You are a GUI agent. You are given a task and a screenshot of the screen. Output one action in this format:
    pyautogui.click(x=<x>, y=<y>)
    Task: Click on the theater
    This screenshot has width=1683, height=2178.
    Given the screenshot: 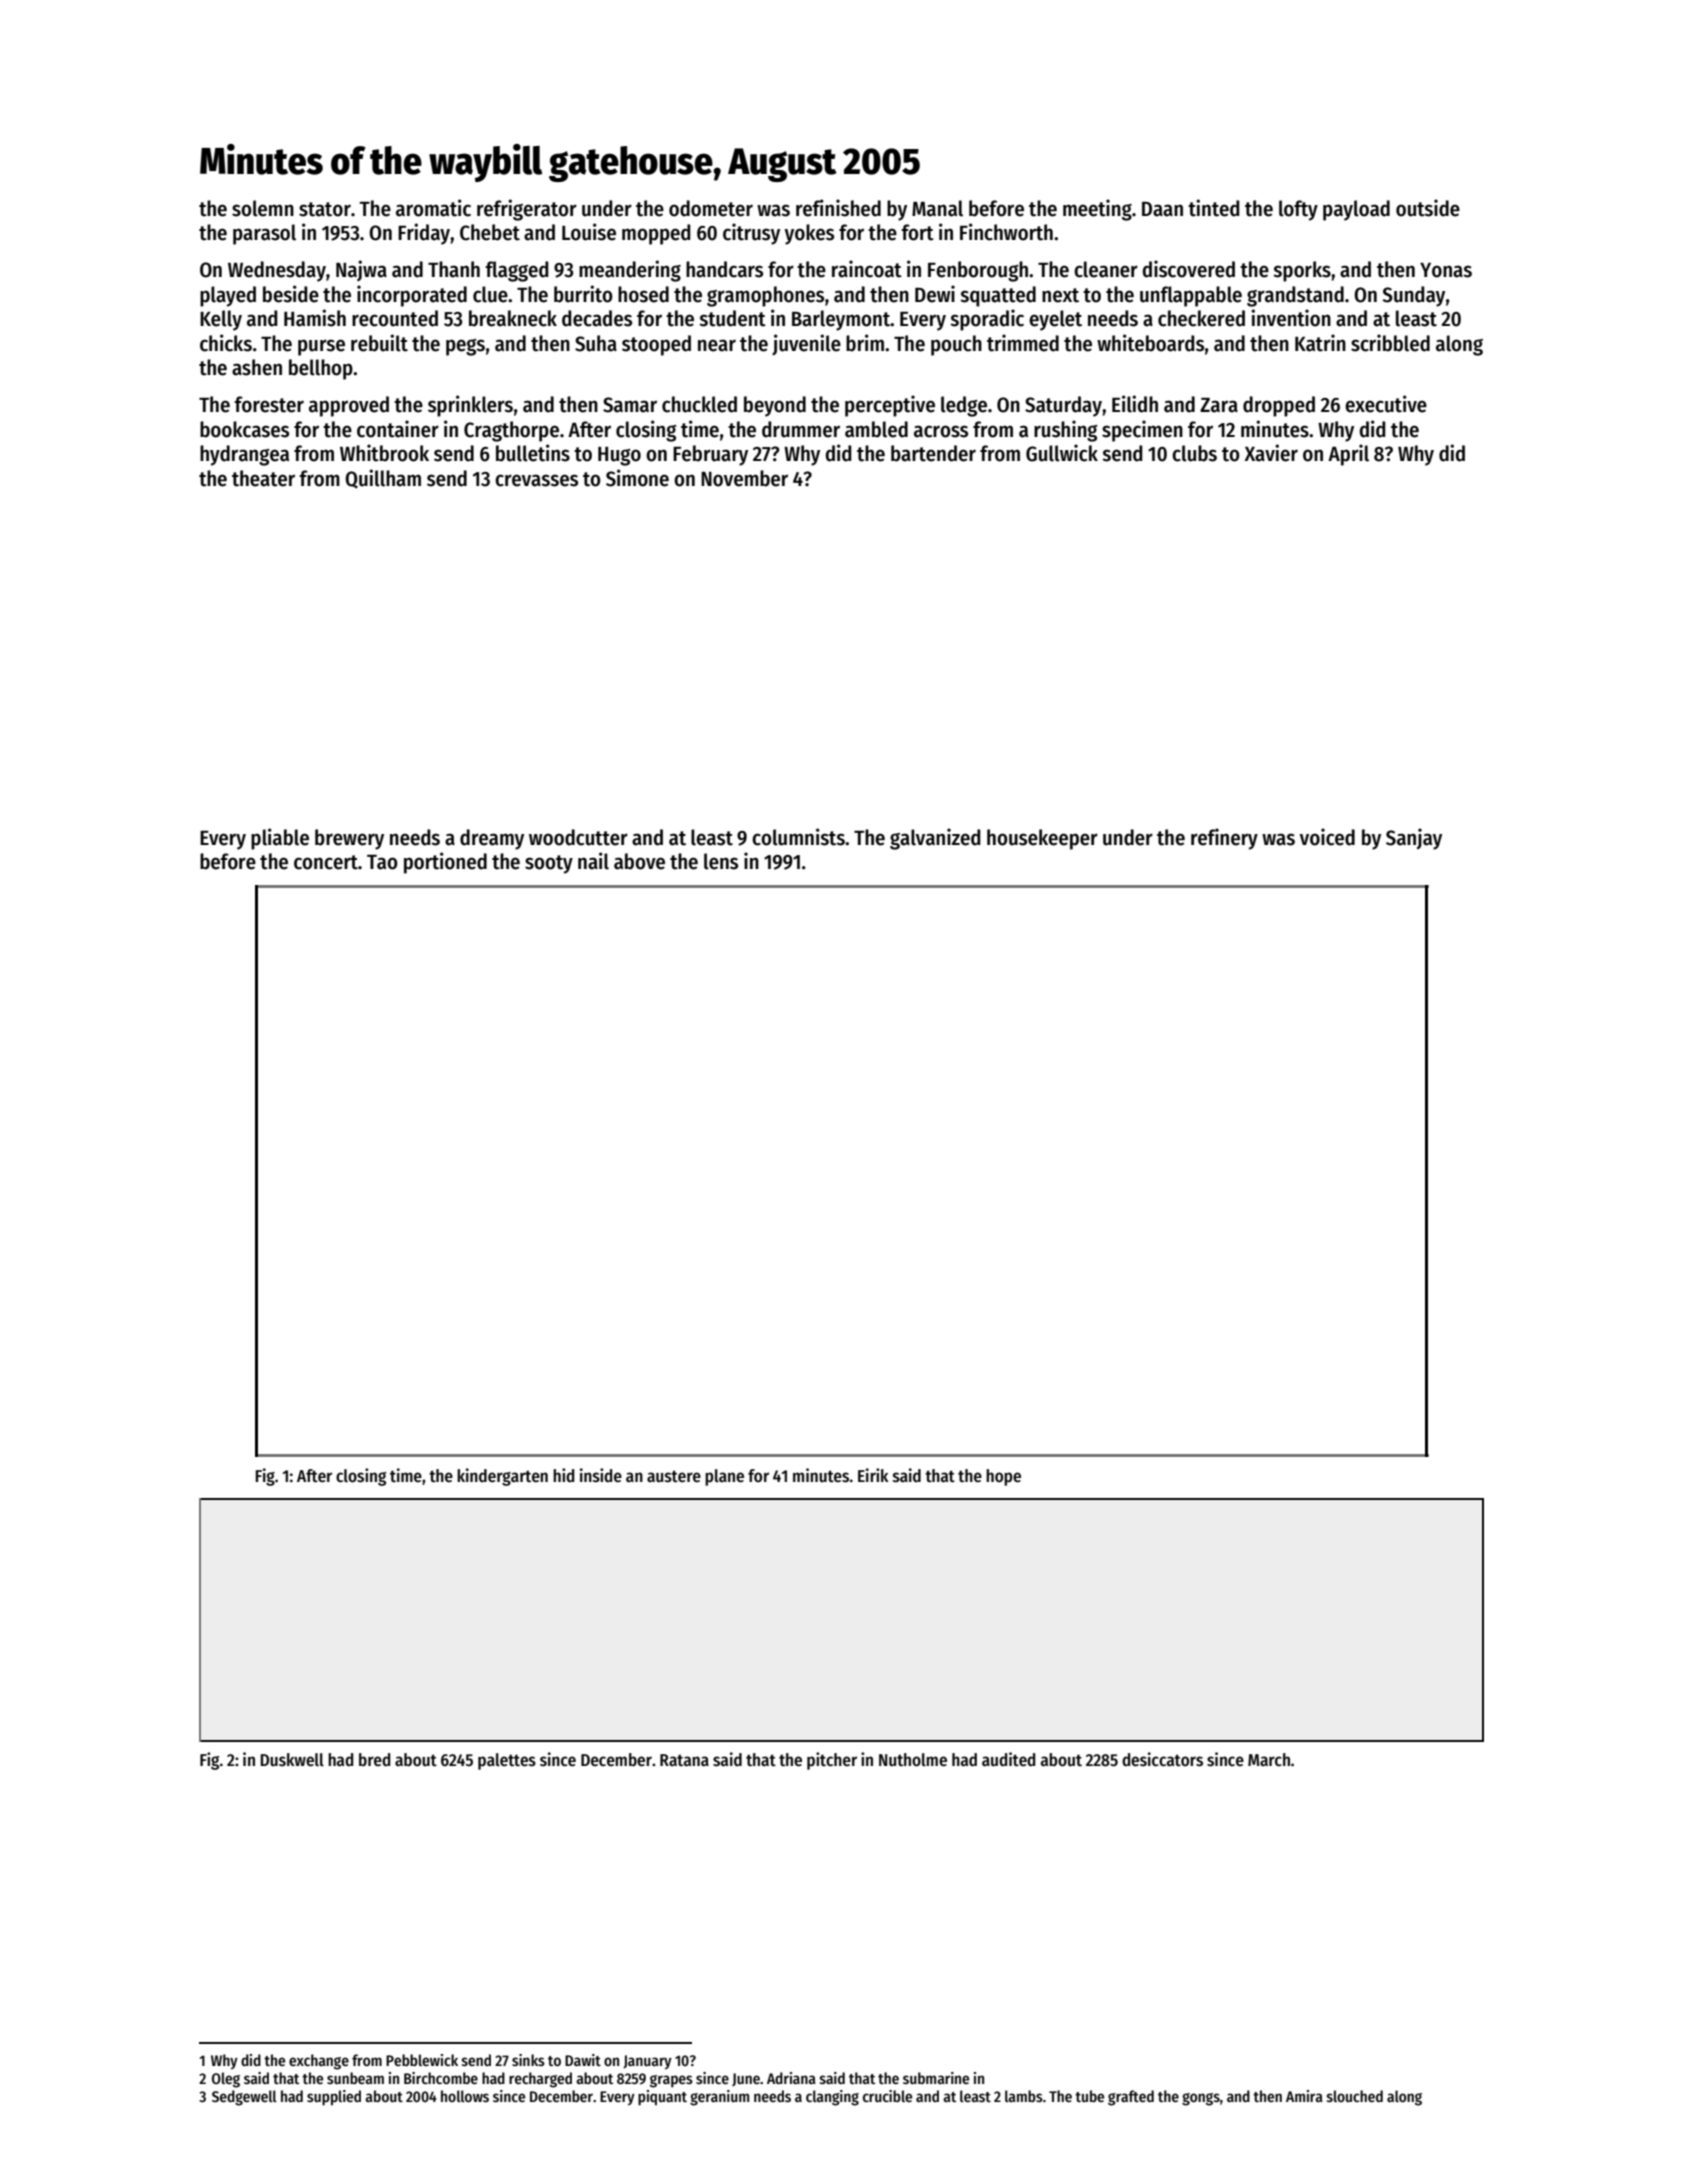 What is the action you would take?
    pyautogui.click(x=263, y=478)
